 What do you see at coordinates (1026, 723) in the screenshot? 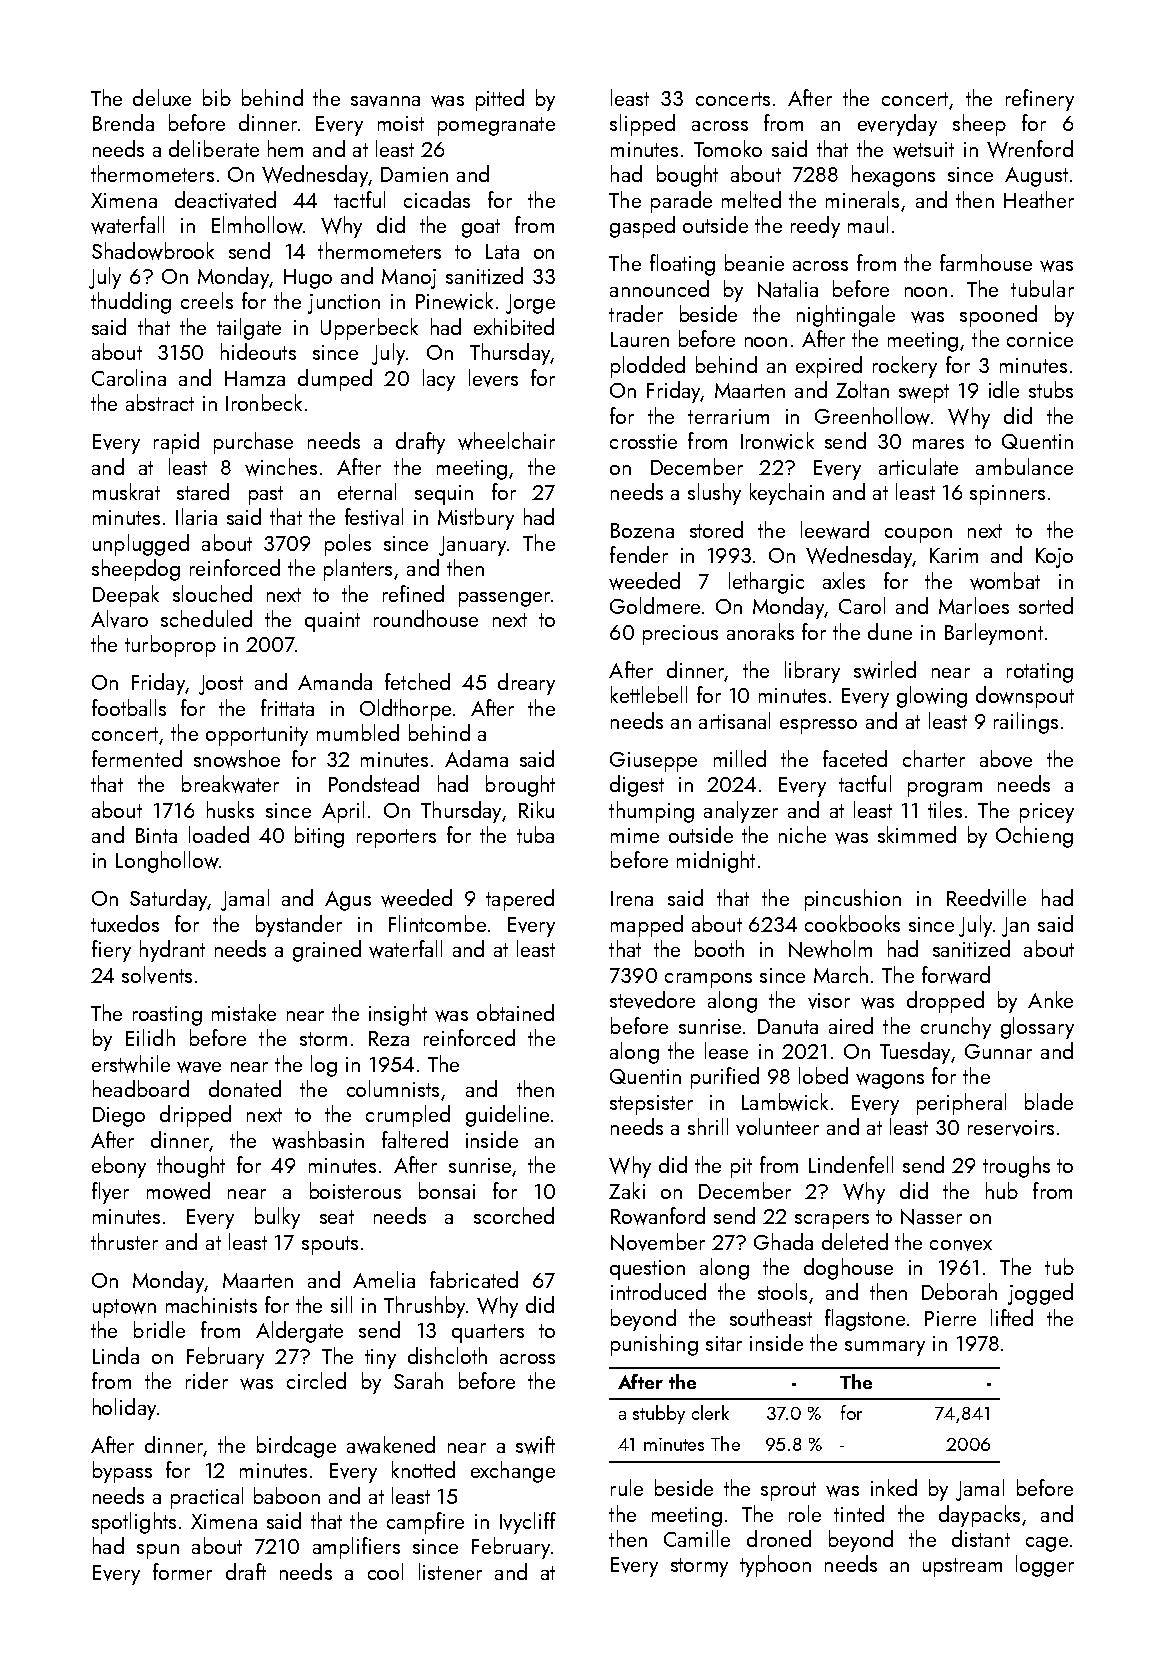
I see `railings` at bounding box center [1026, 723].
